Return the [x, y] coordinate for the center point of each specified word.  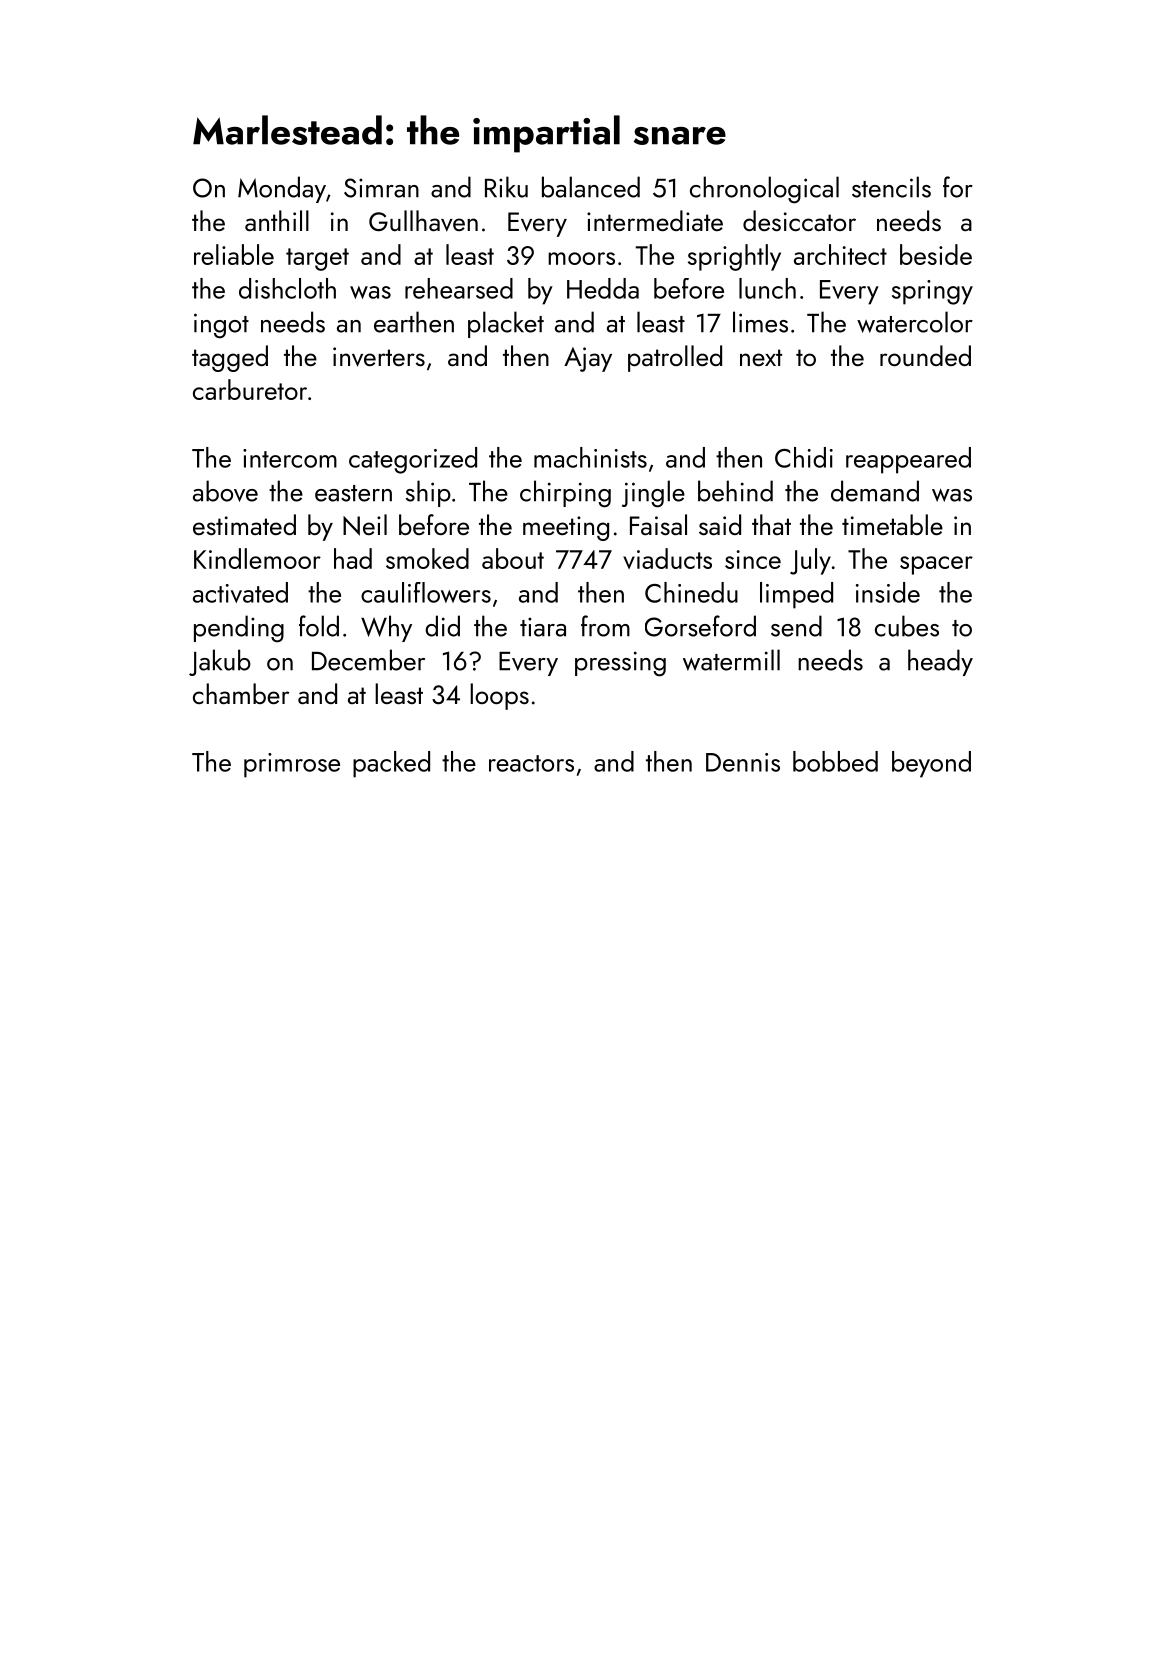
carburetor [250, 389]
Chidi [804, 457]
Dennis [743, 762]
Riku [506, 187]
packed [391, 764]
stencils [891, 187]
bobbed [835, 761]
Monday [282, 189]
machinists [590, 457]
